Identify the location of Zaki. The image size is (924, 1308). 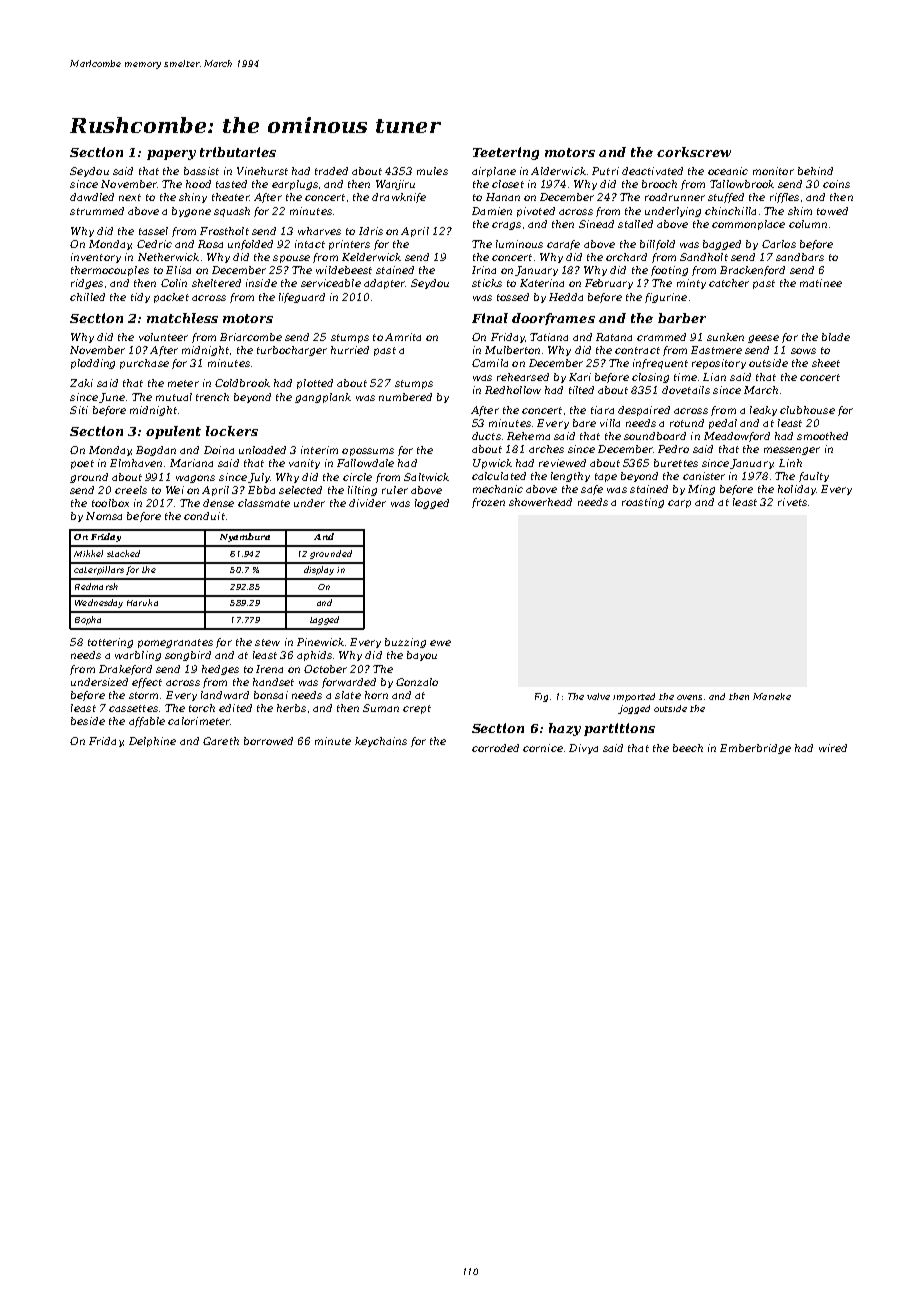
(81, 383).
